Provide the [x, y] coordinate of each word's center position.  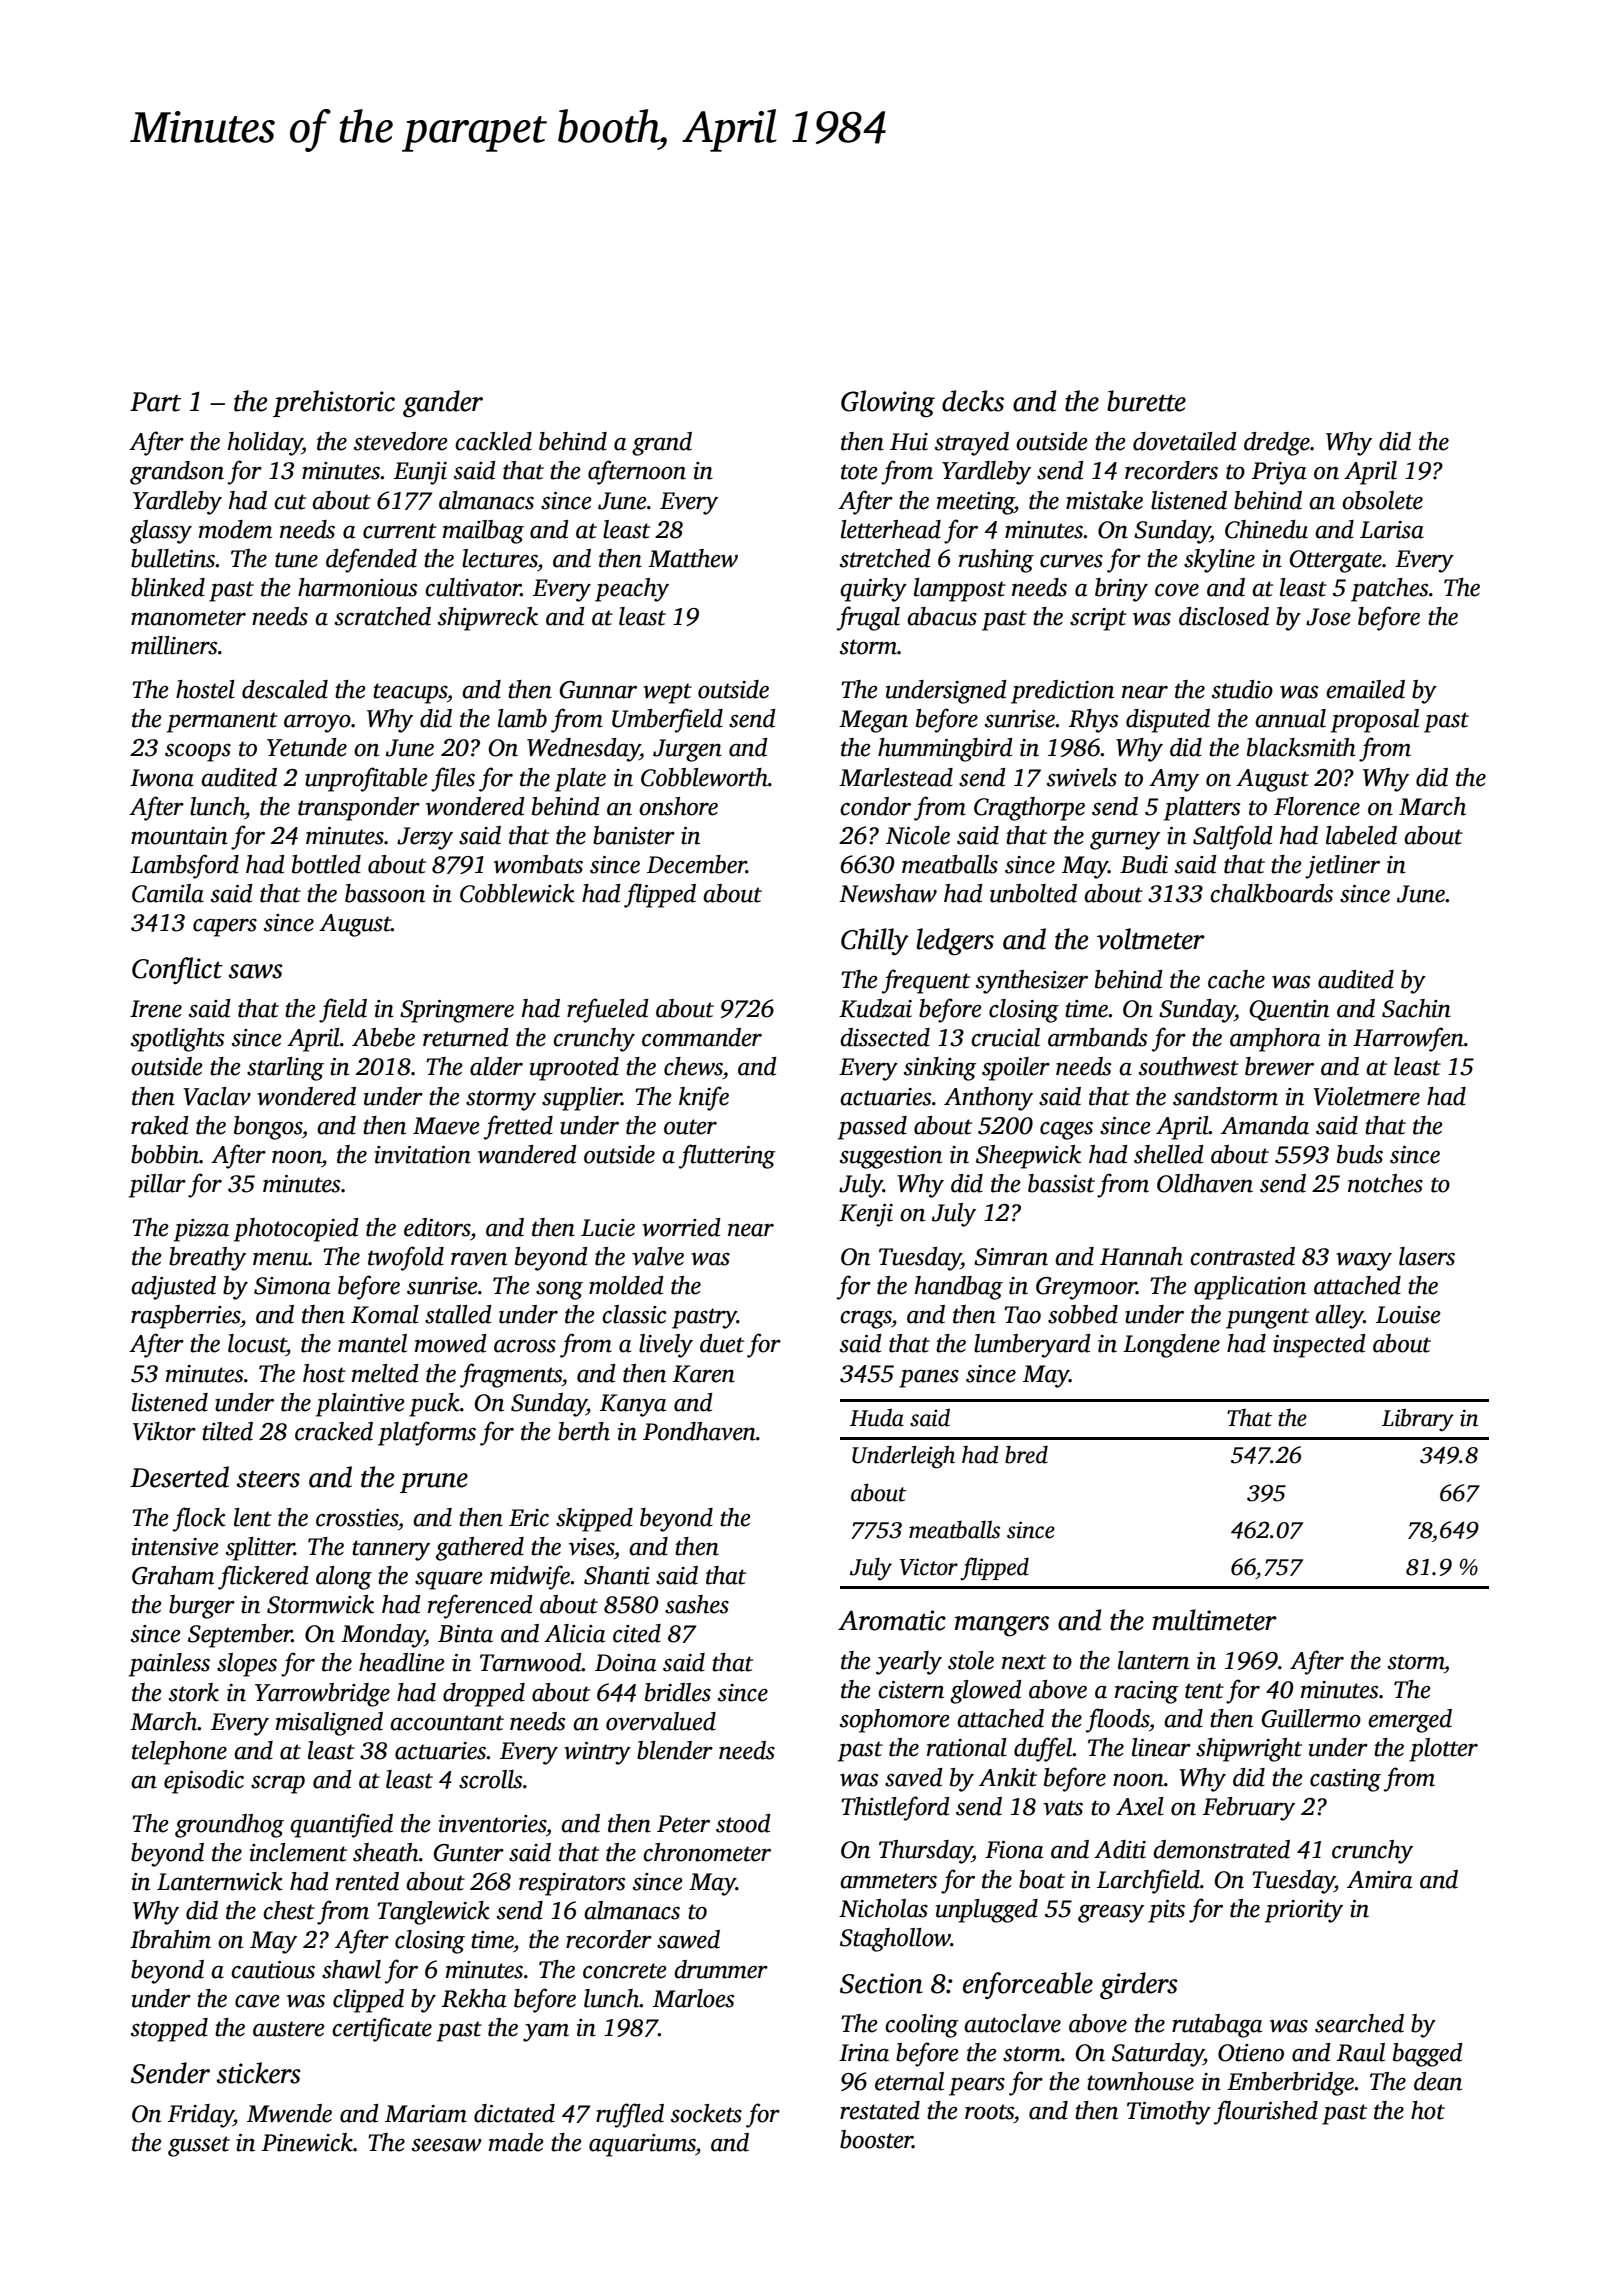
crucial [1005, 1037]
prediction [1062, 692]
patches [1390, 590]
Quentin [1289, 1010]
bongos [268, 1128]
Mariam [426, 2114]
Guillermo [1311, 1718]
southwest [1189, 1066]
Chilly [875, 941]
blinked [168, 587]
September [240, 1636]
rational [967, 1747]
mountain [179, 836]
